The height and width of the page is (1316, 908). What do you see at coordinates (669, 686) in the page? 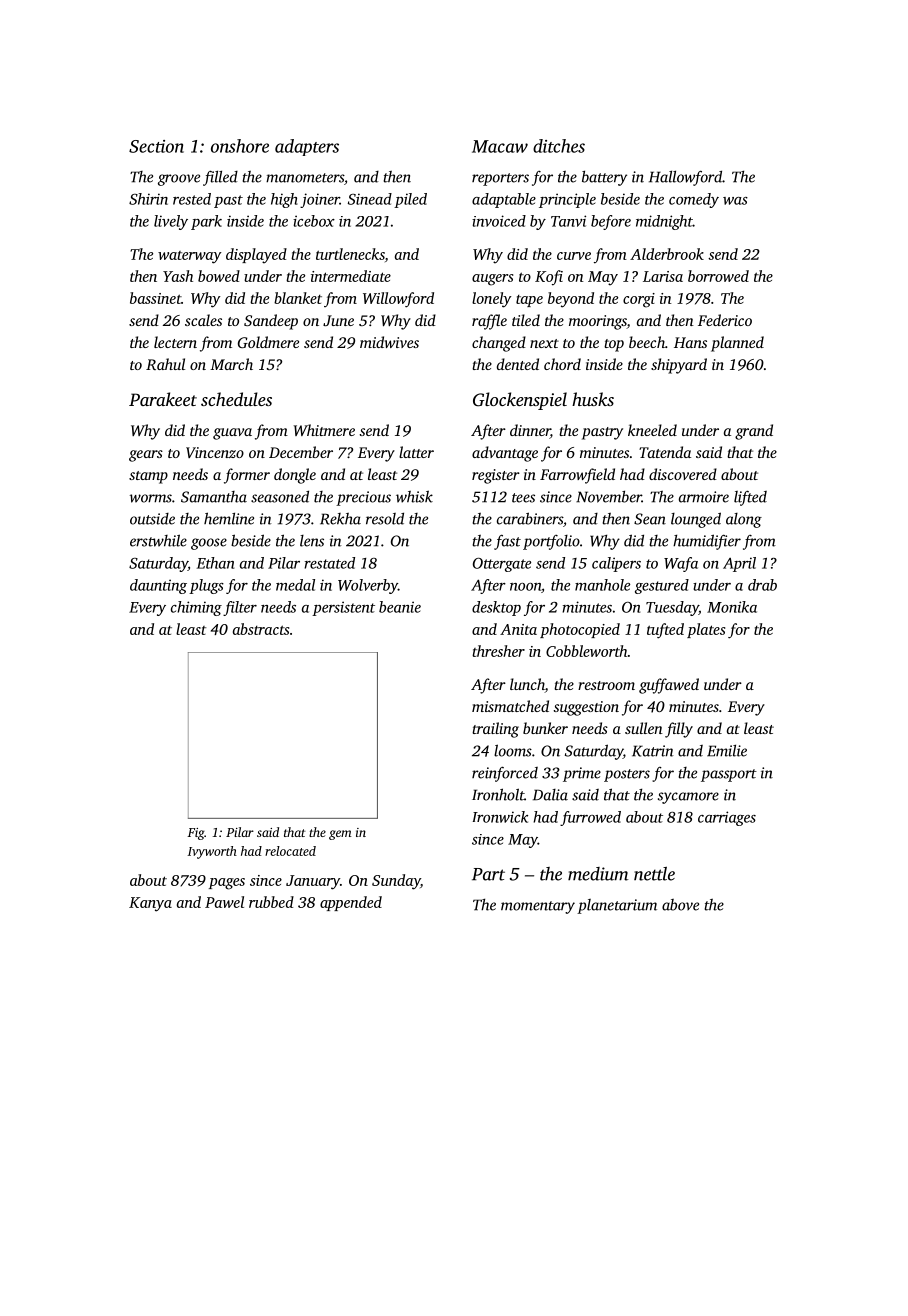
I see `guffawed` at bounding box center [669, 686].
